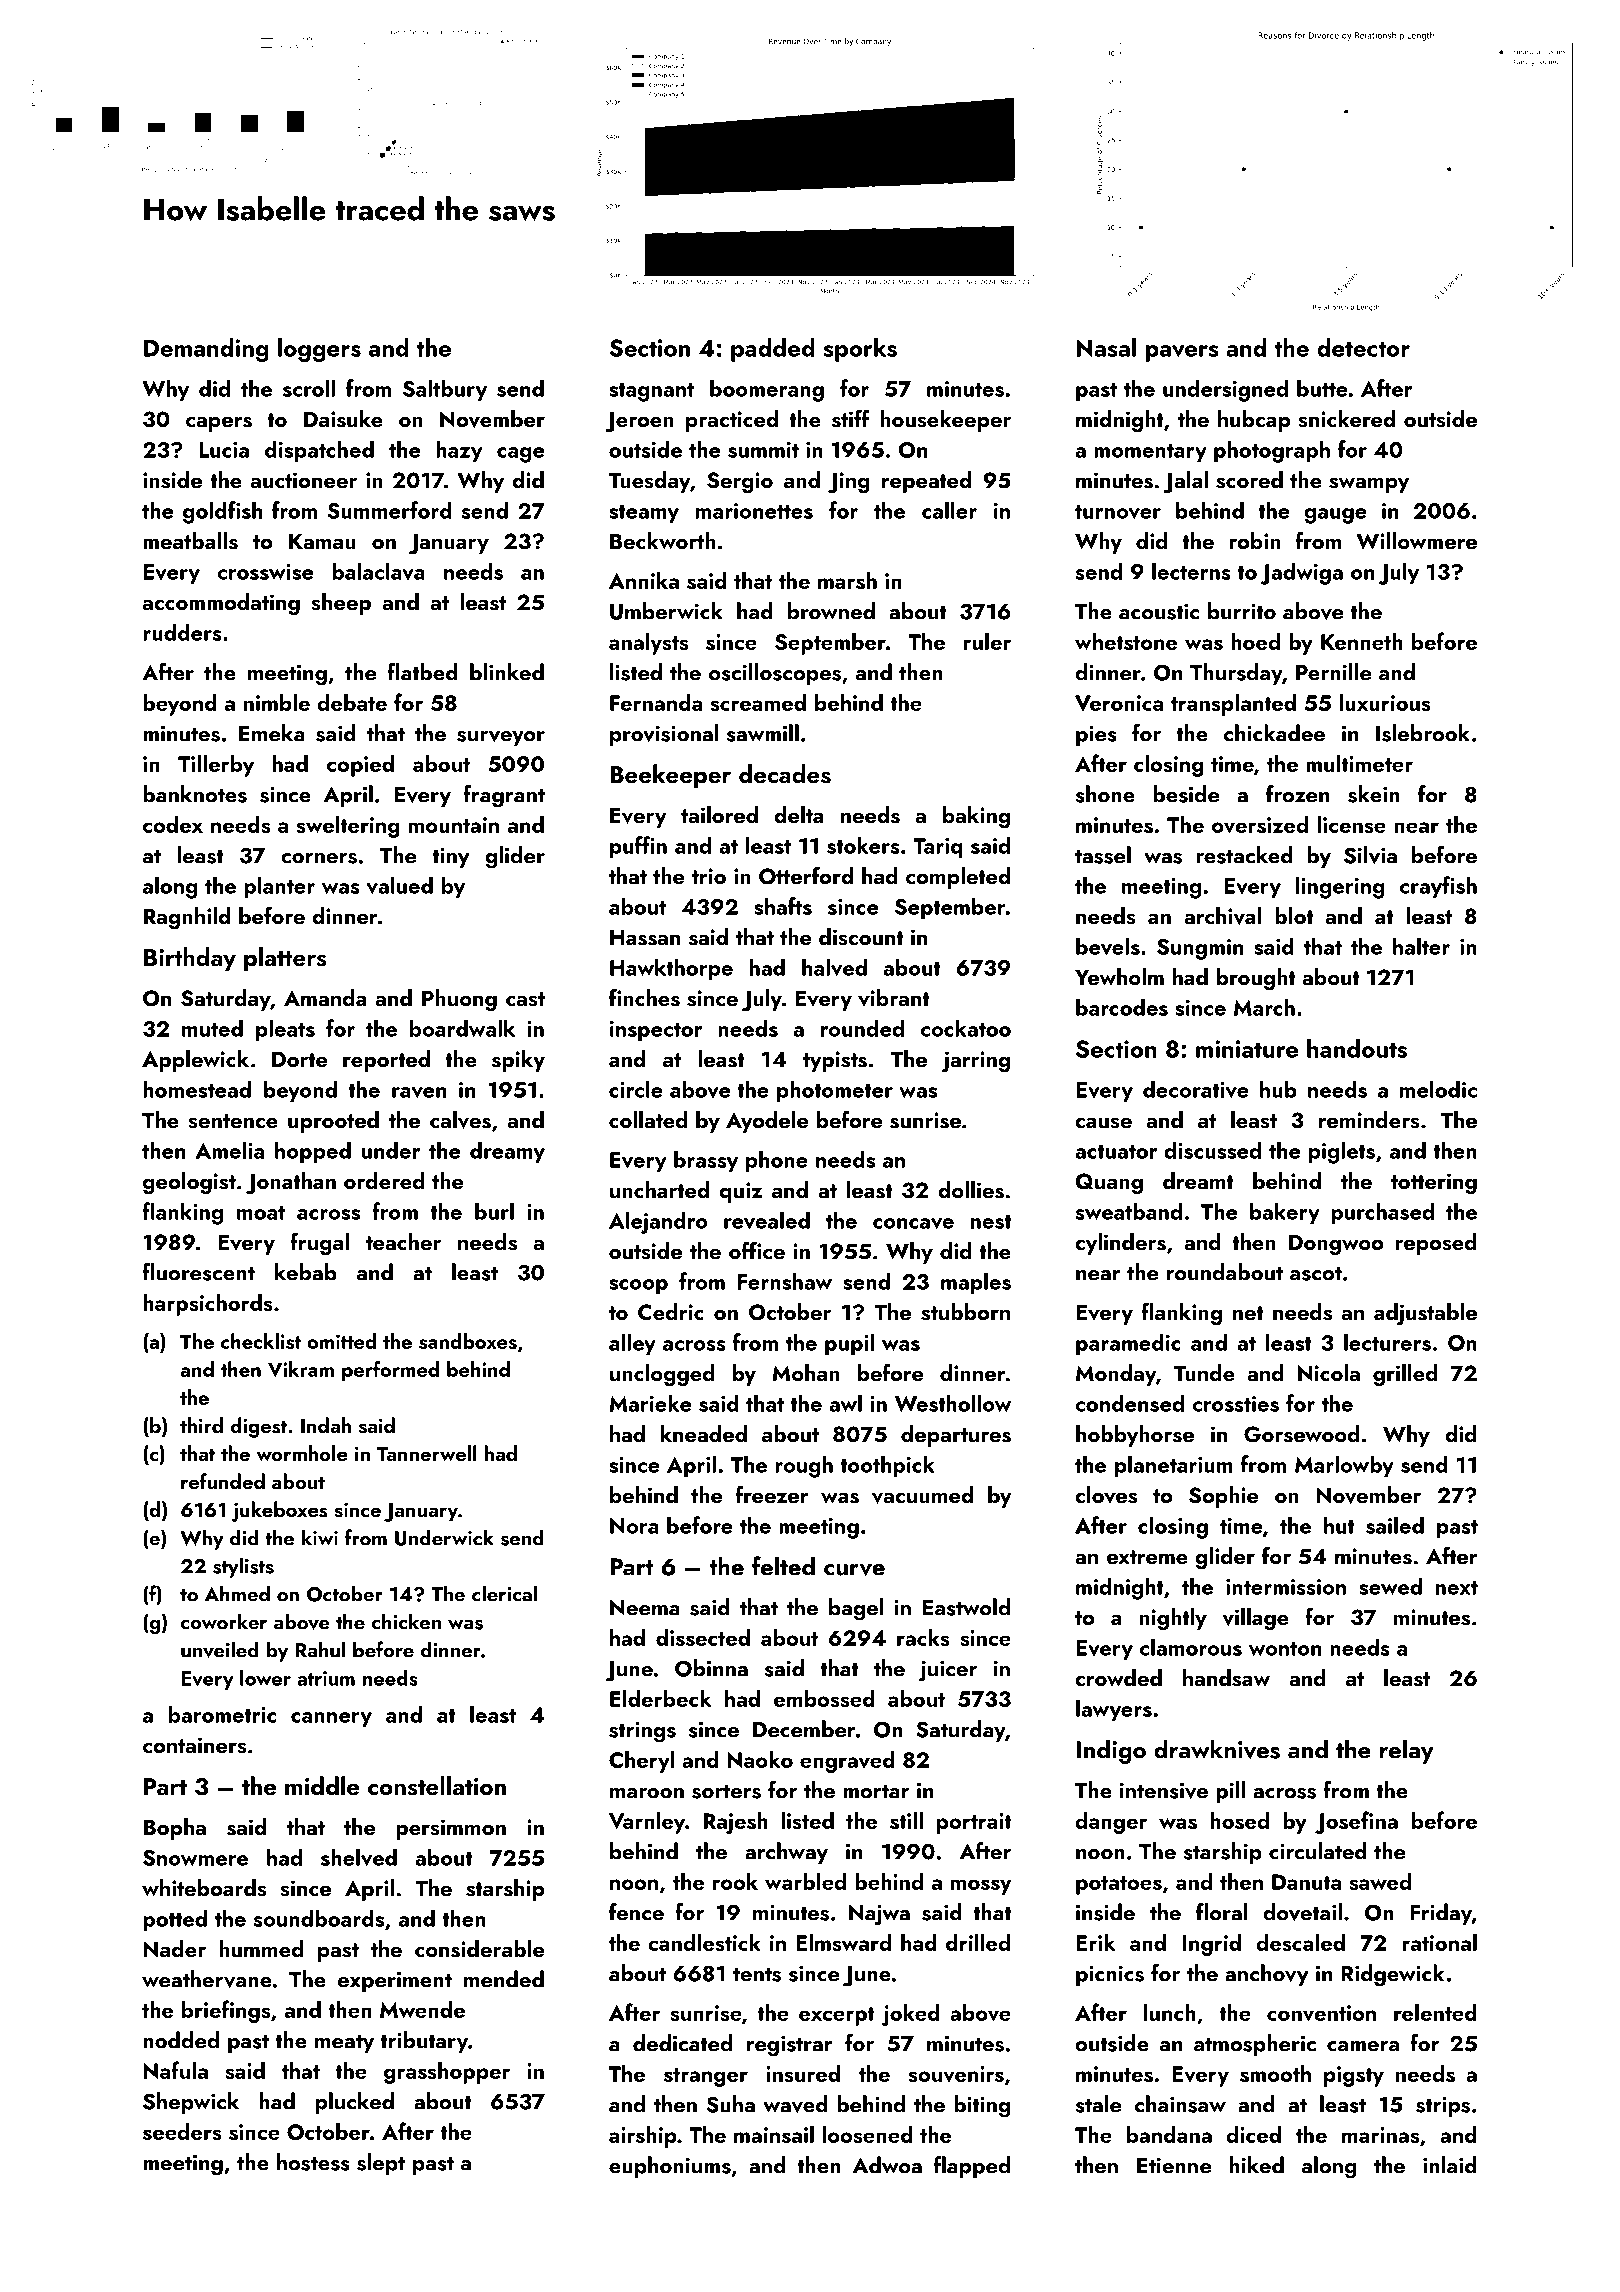  I want to click on platters, so click(285, 959).
